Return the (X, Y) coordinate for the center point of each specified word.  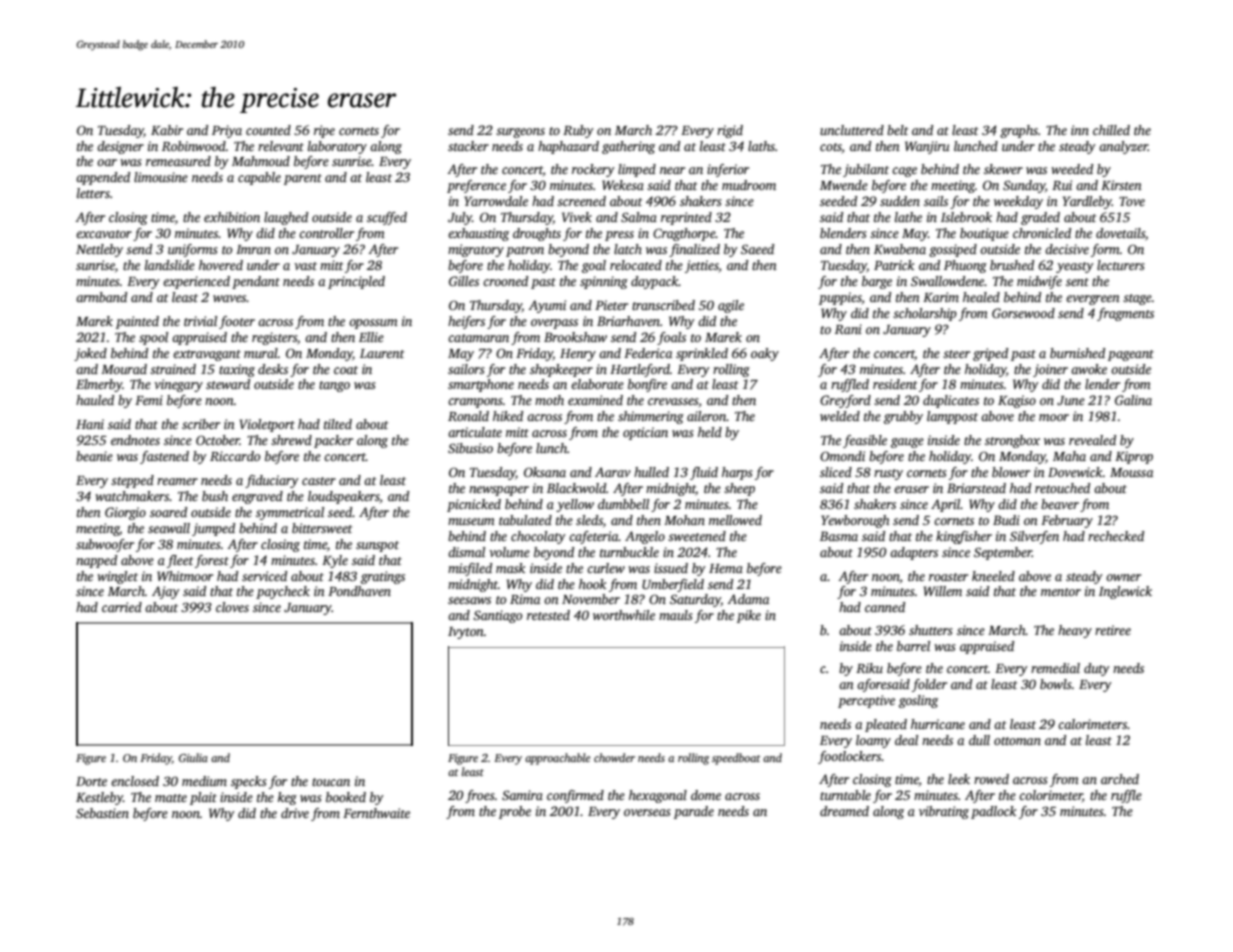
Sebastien (102, 813)
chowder (614, 757)
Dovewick (1075, 472)
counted (268, 130)
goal (594, 266)
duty (1097, 669)
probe (515, 812)
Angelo (645, 537)
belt (897, 130)
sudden (900, 201)
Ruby (578, 131)
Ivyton (466, 633)
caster (319, 481)
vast (305, 266)
